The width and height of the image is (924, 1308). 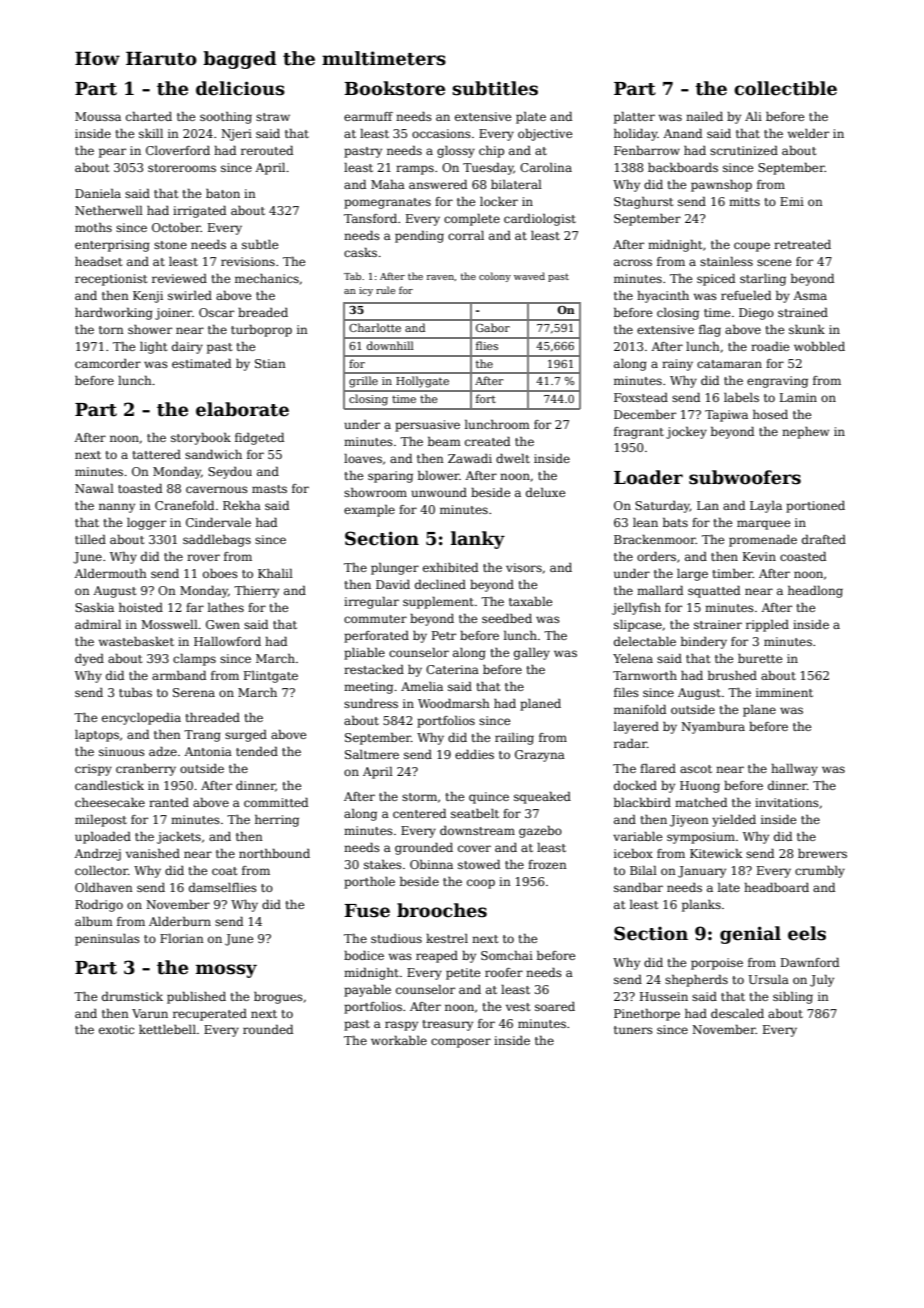 I want to click on promenade, so click(x=763, y=541).
